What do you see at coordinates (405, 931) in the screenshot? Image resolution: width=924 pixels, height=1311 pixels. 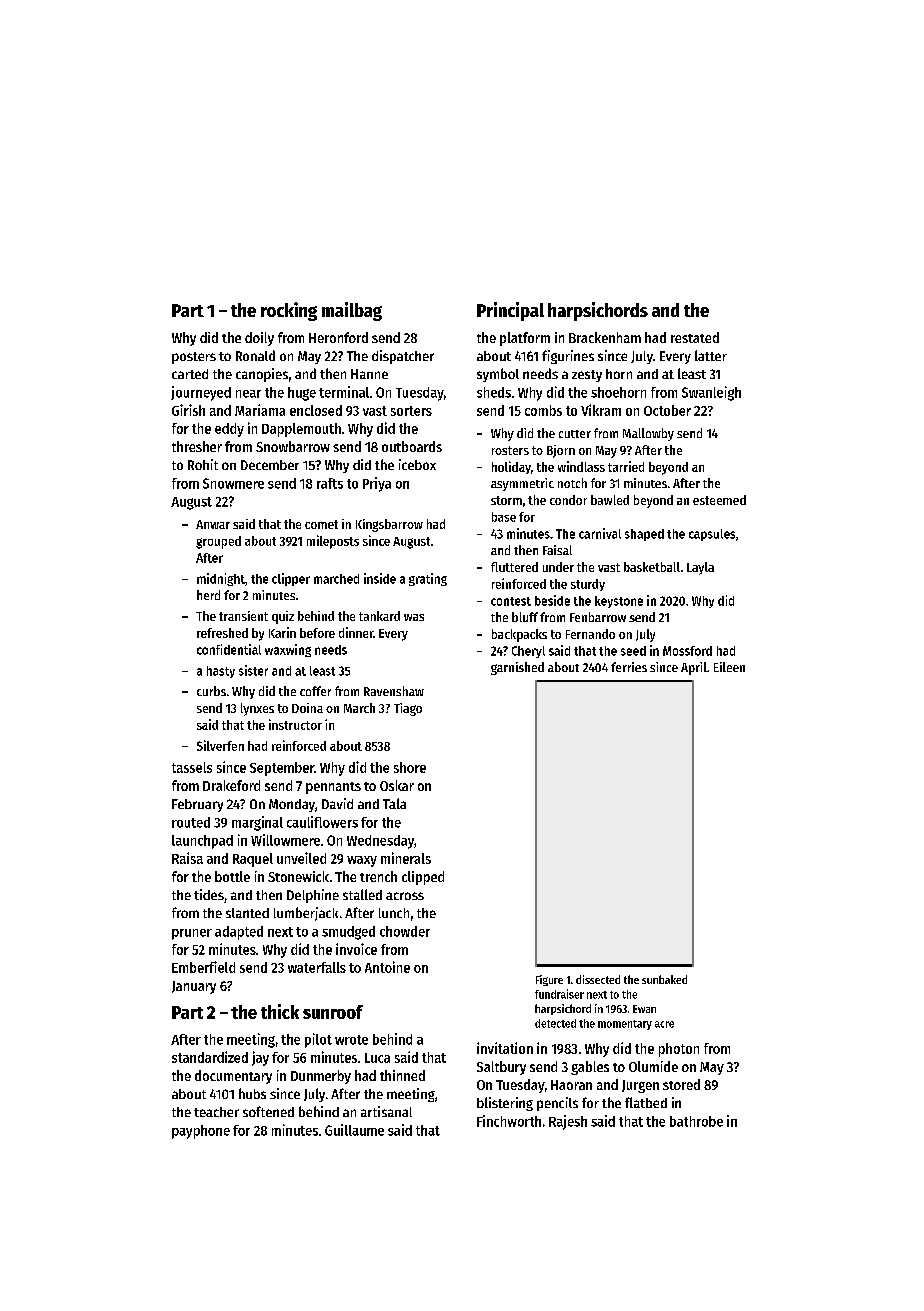 I see `chowder` at bounding box center [405, 931].
